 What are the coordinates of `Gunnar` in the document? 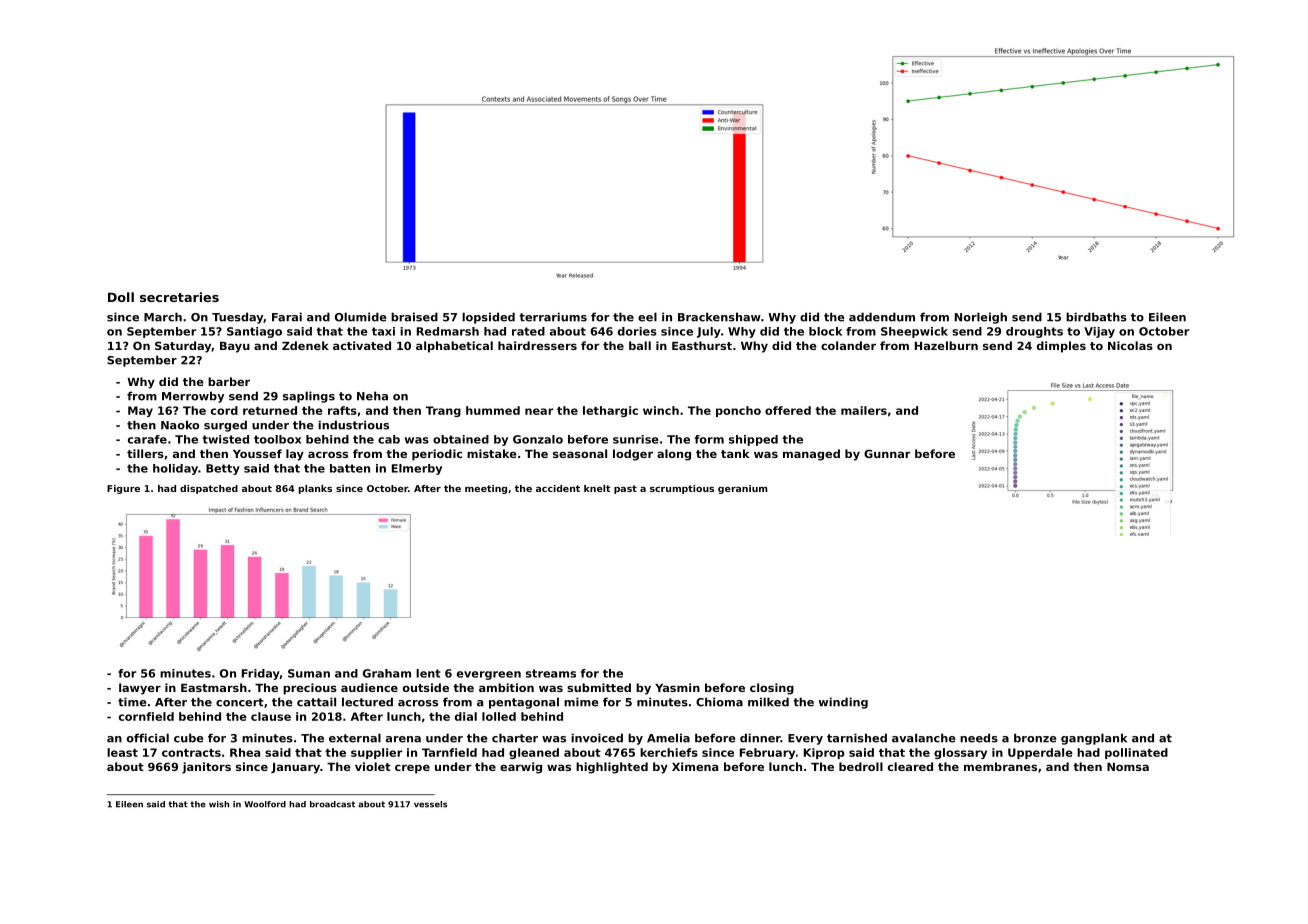 It's located at (887, 453).
